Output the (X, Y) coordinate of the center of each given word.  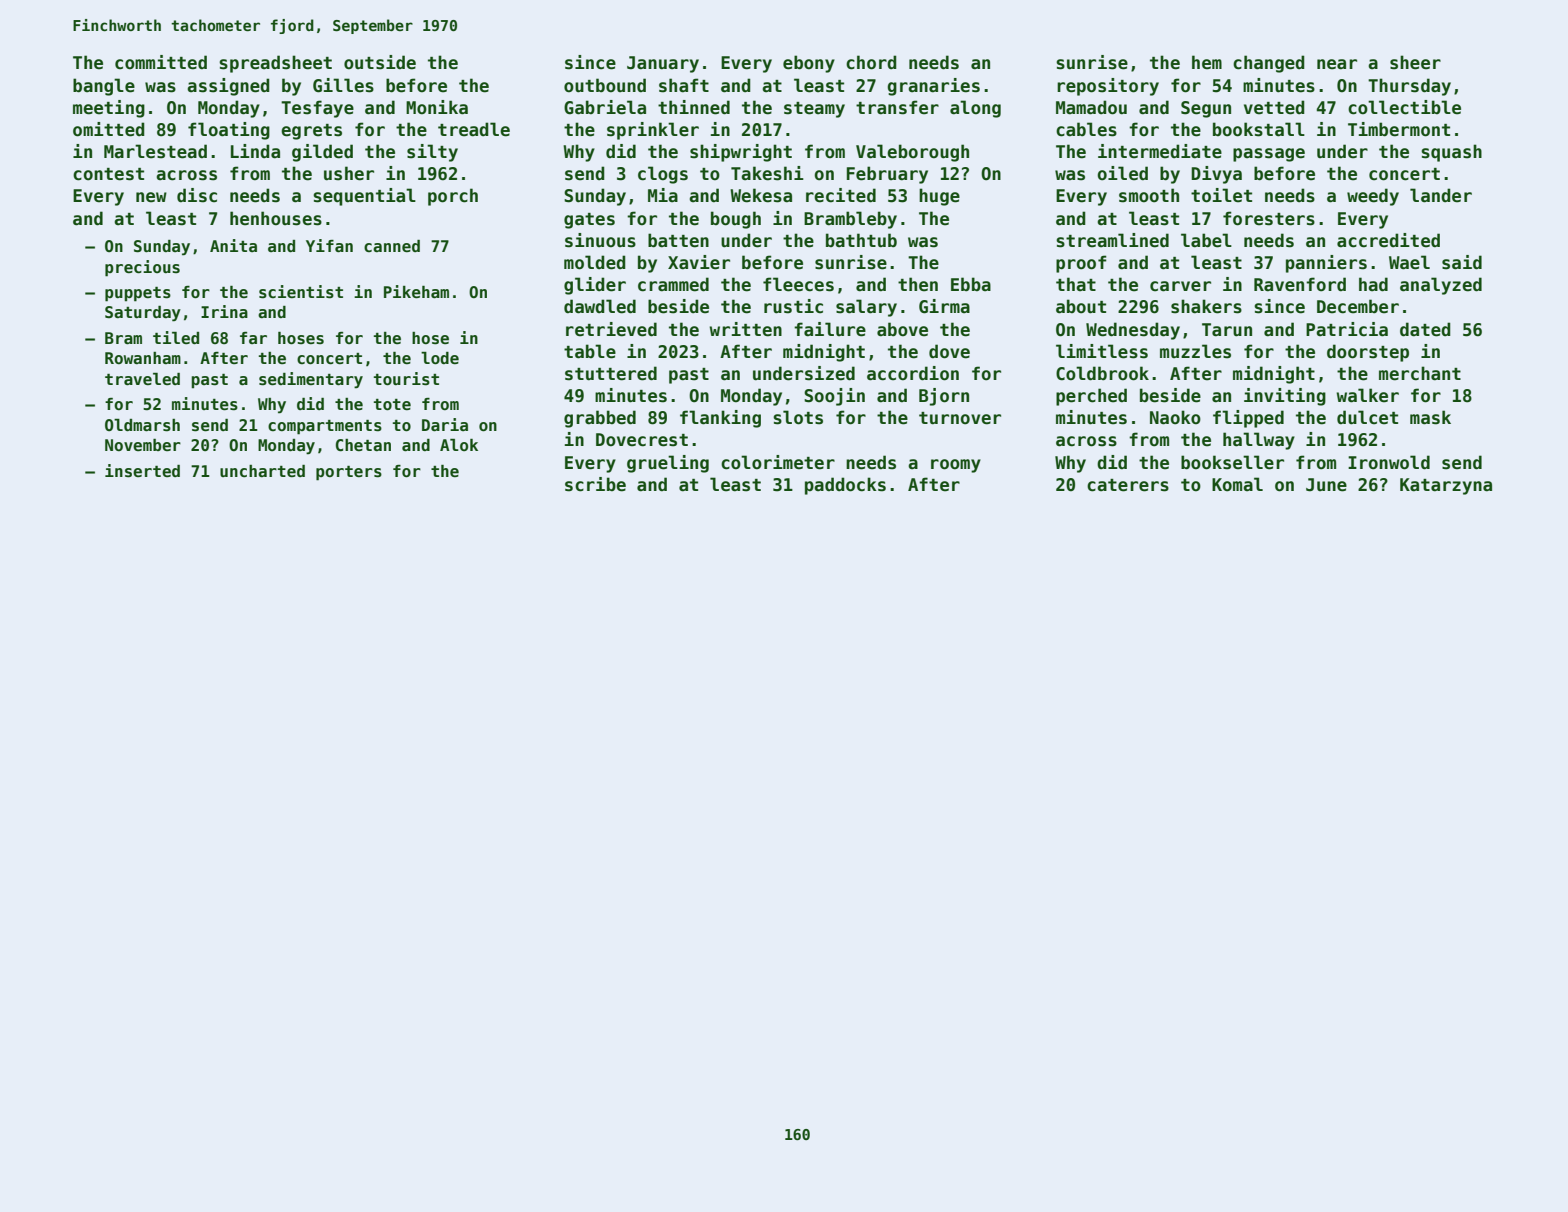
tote (392, 405)
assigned (228, 87)
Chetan (363, 445)
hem (1207, 62)
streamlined (1112, 240)
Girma (944, 306)
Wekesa (761, 195)
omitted (109, 129)
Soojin (834, 397)
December (1358, 306)
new (151, 197)
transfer (897, 107)
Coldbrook (1102, 373)
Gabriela (605, 107)
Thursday (1409, 87)
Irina (224, 311)
